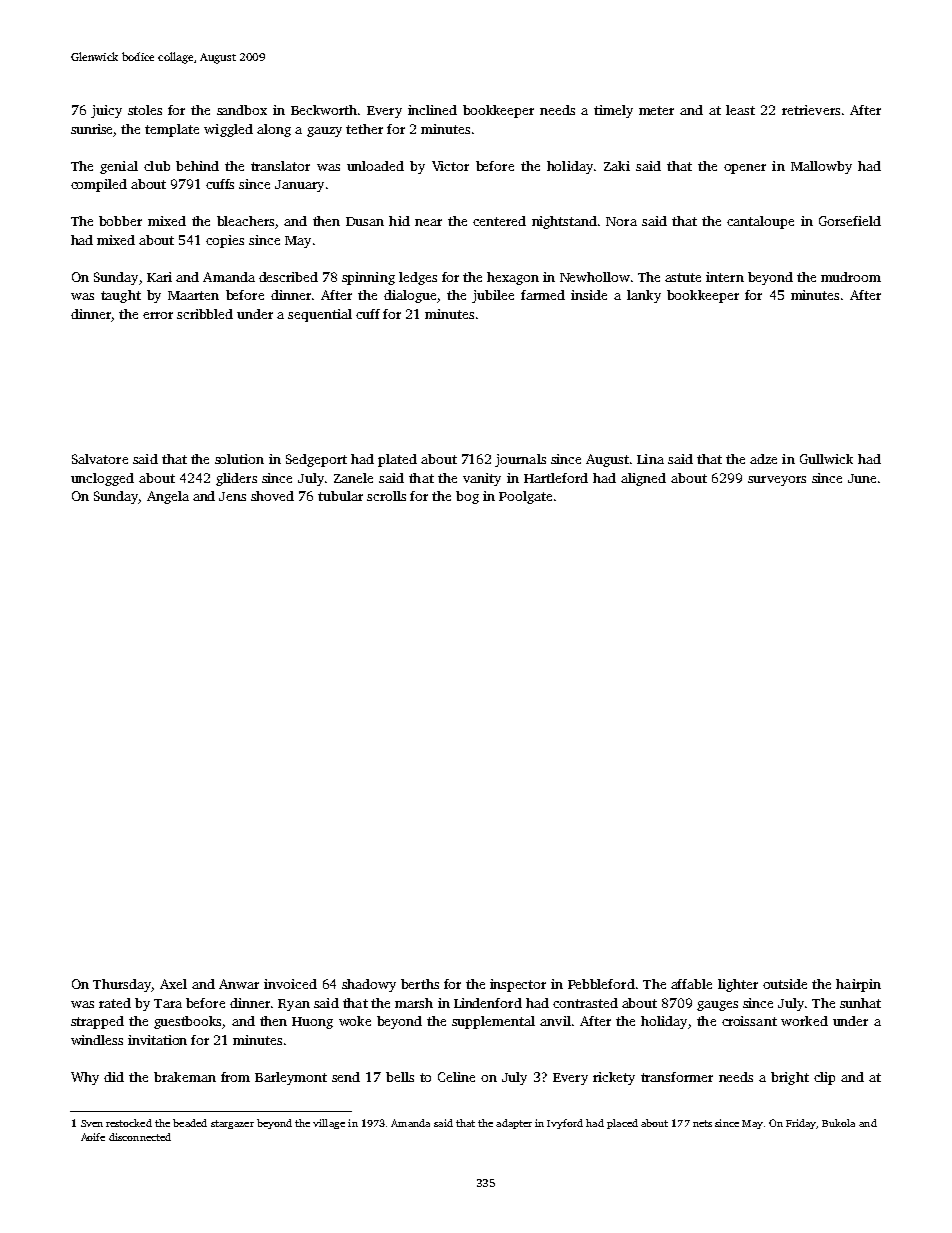  Describe the element at coordinates (168, 497) in the screenshot. I see `Angela` at that location.
